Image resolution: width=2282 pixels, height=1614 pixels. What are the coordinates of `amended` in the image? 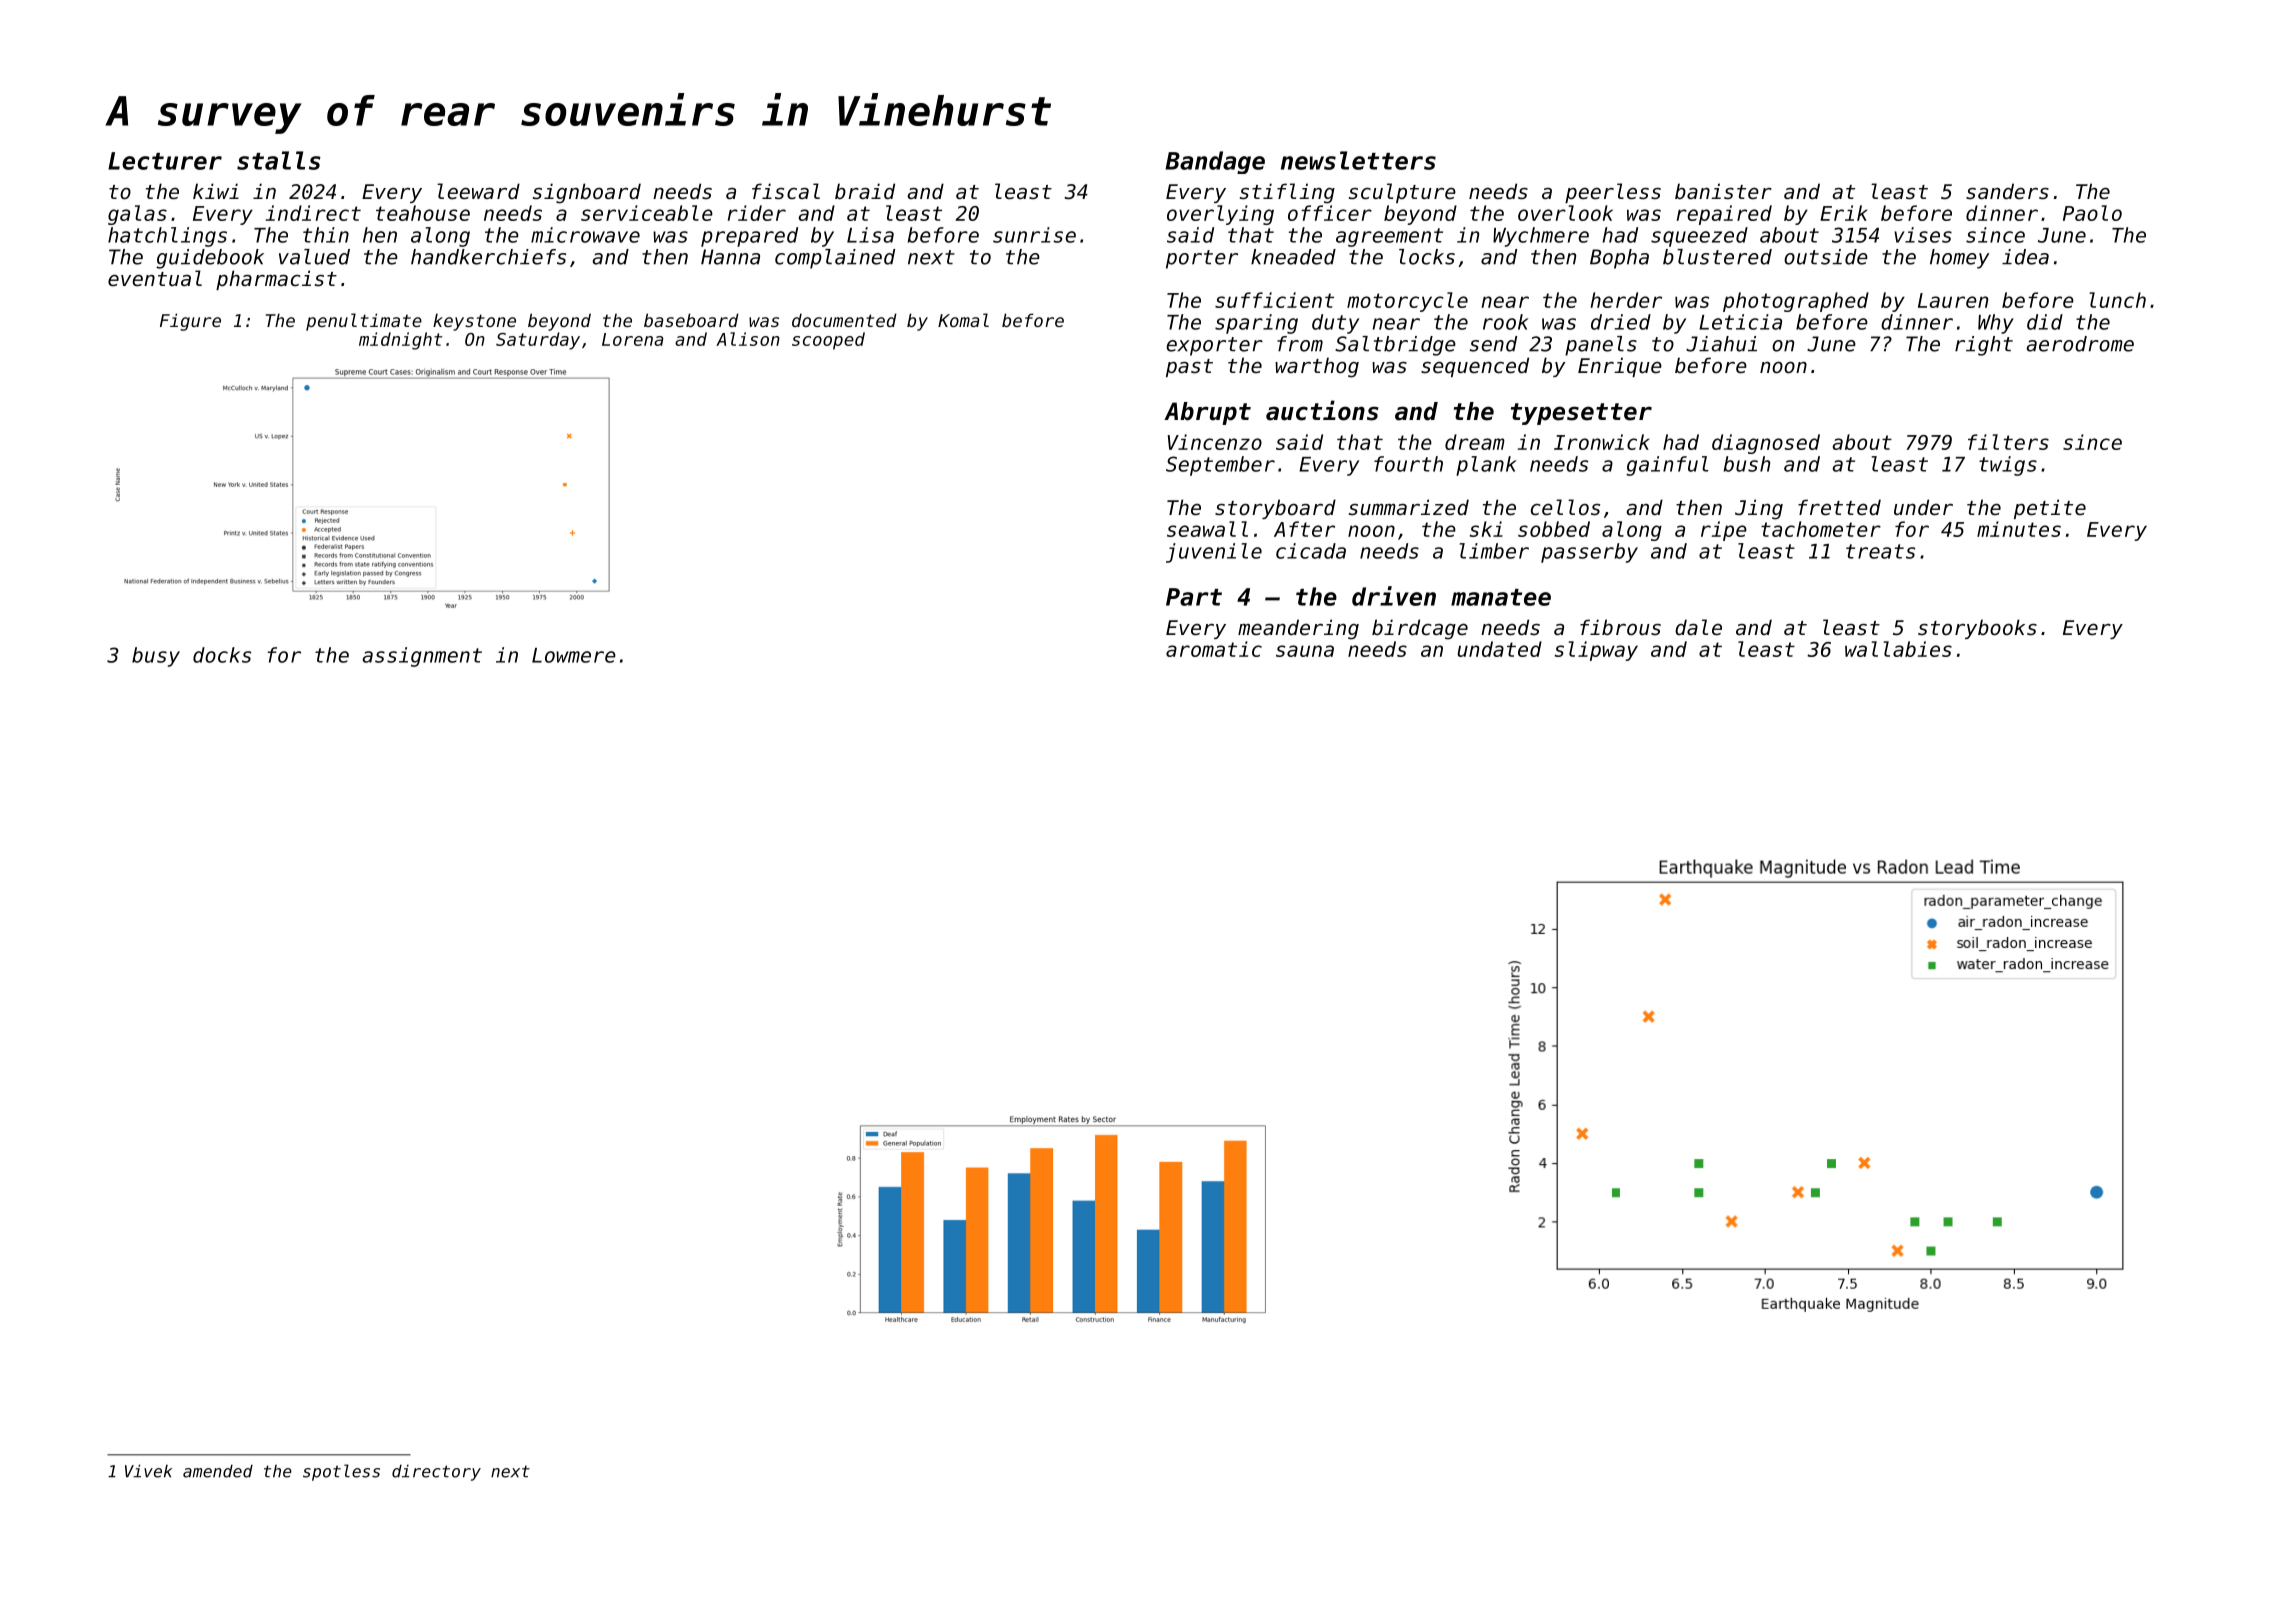 It's located at (218, 1471).
